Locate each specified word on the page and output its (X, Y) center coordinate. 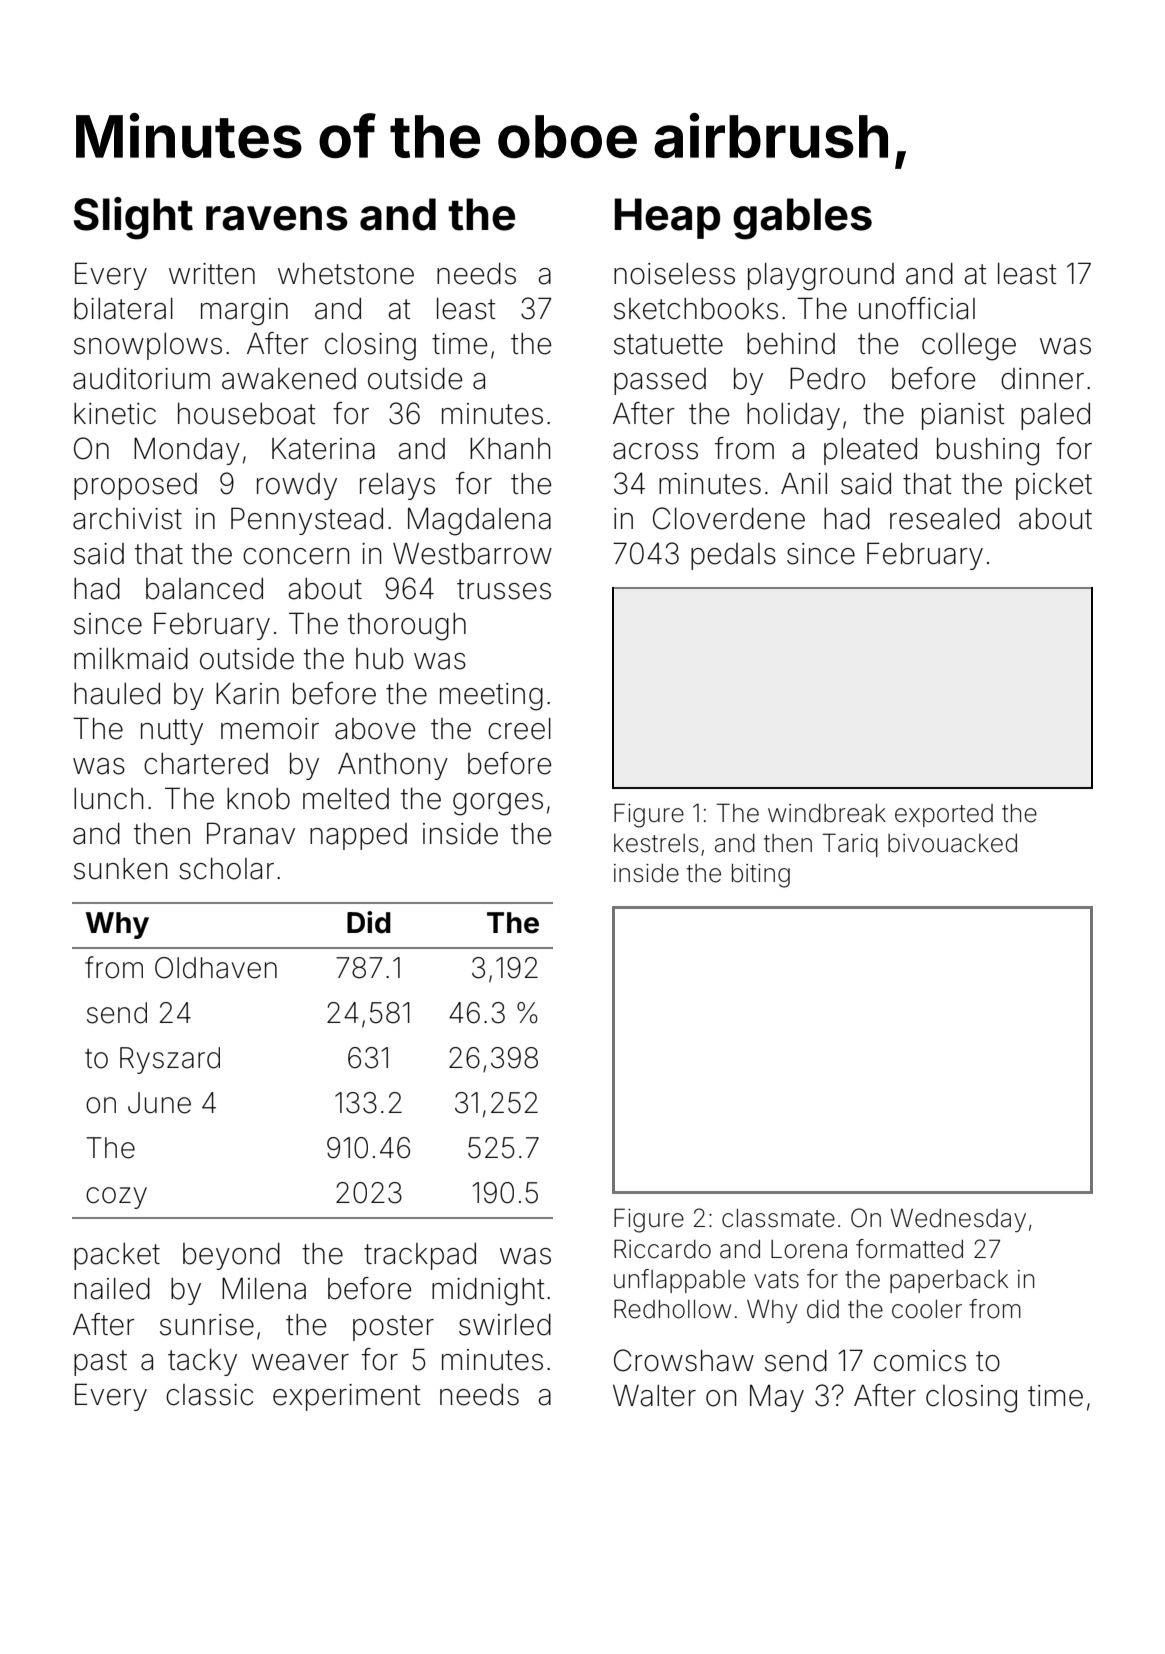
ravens (277, 218)
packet (117, 1256)
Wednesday (958, 1220)
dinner (1042, 379)
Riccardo (662, 1249)
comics (920, 1361)
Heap (667, 218)
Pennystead (307, 521)
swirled (505, 1325)
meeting (491, 697)
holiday (793, 416)
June (159, 1103)
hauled (117, 694)
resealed (945, 519)
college (969, 347)
